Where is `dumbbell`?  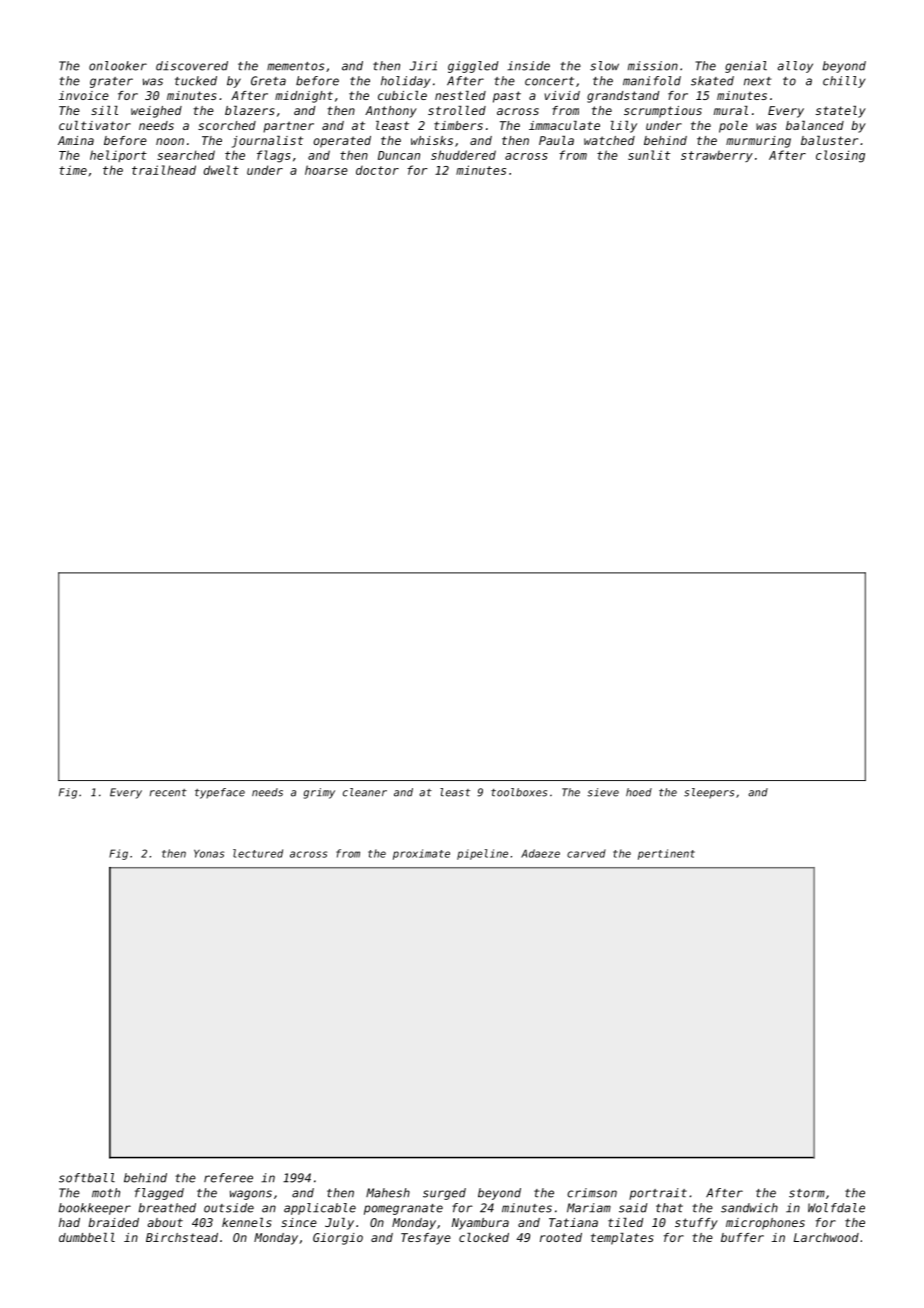 dumbbell is located at coordinates (87, 1237).
